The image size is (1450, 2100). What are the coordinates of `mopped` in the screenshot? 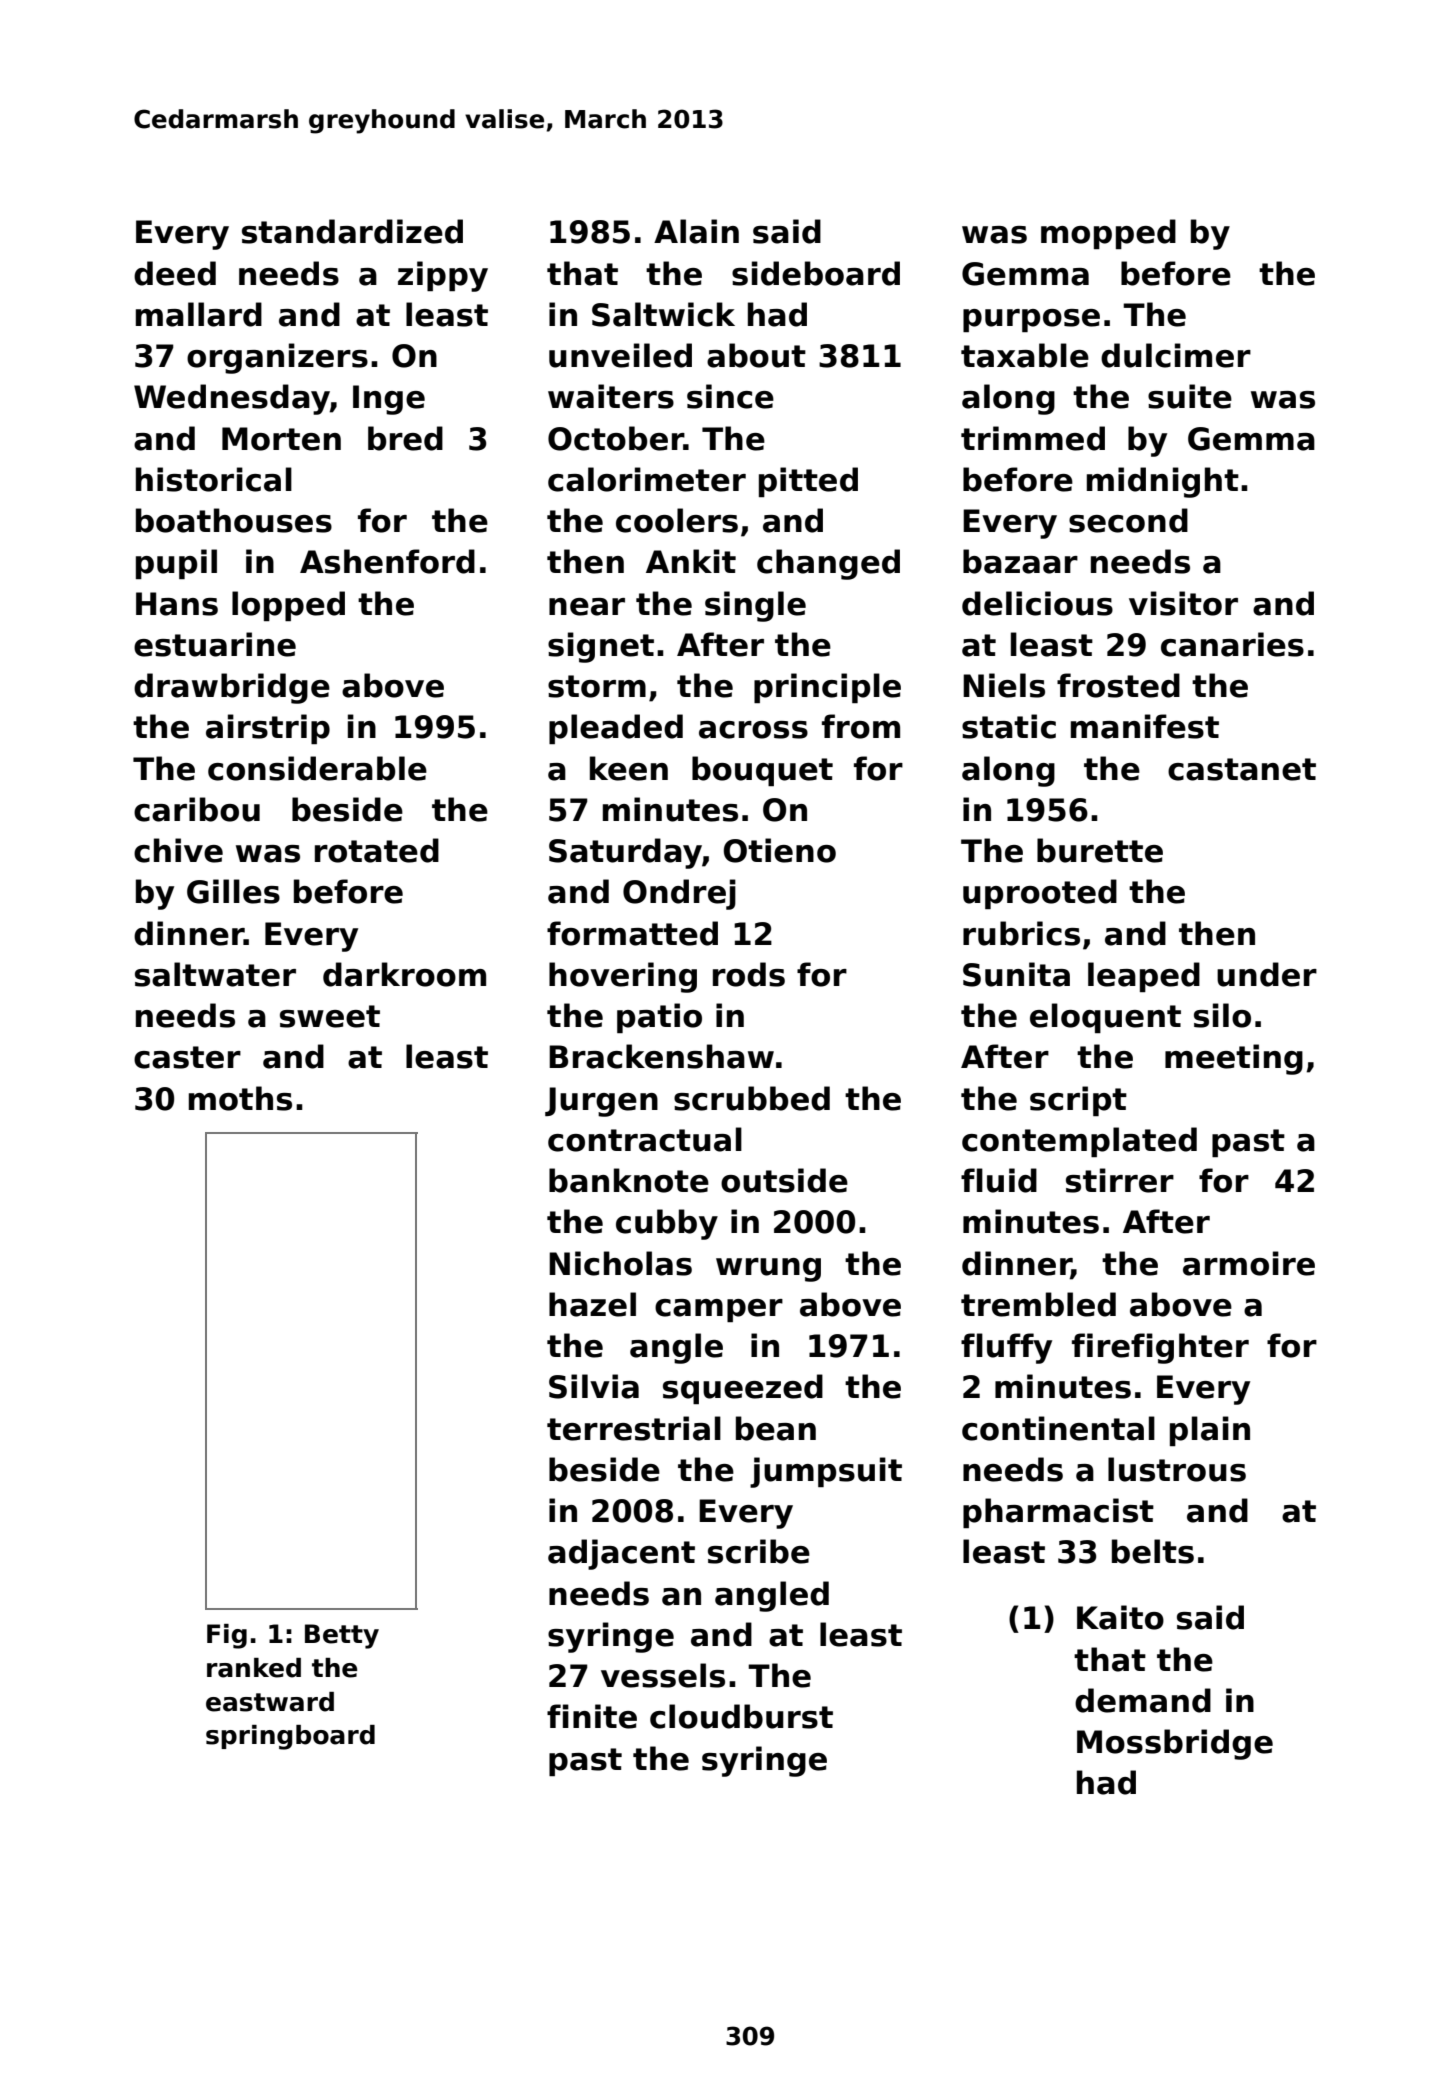 It's located at (1108, 234).
